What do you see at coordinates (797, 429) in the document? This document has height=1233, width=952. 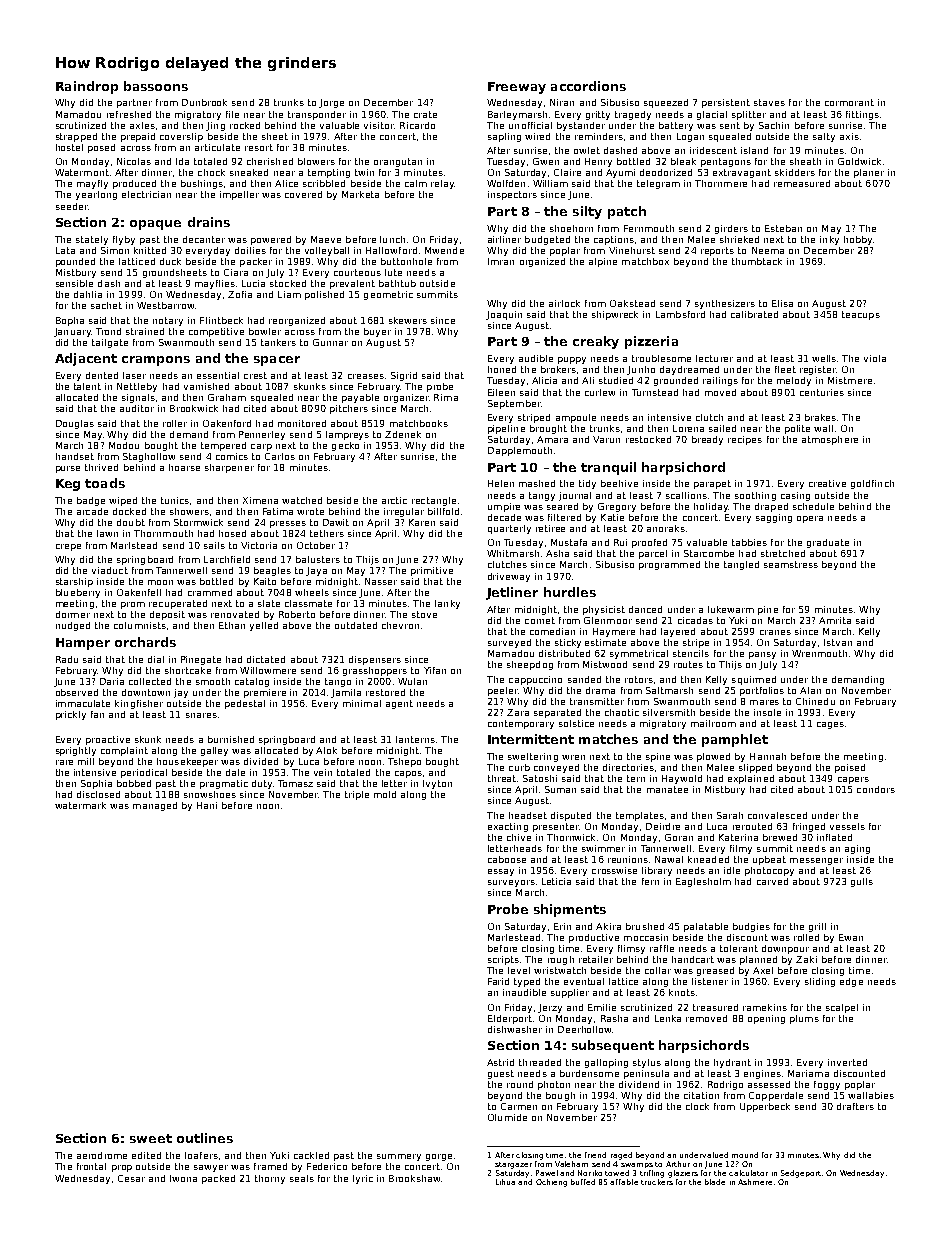 I see `polite` at bounding box center [797, 429].
